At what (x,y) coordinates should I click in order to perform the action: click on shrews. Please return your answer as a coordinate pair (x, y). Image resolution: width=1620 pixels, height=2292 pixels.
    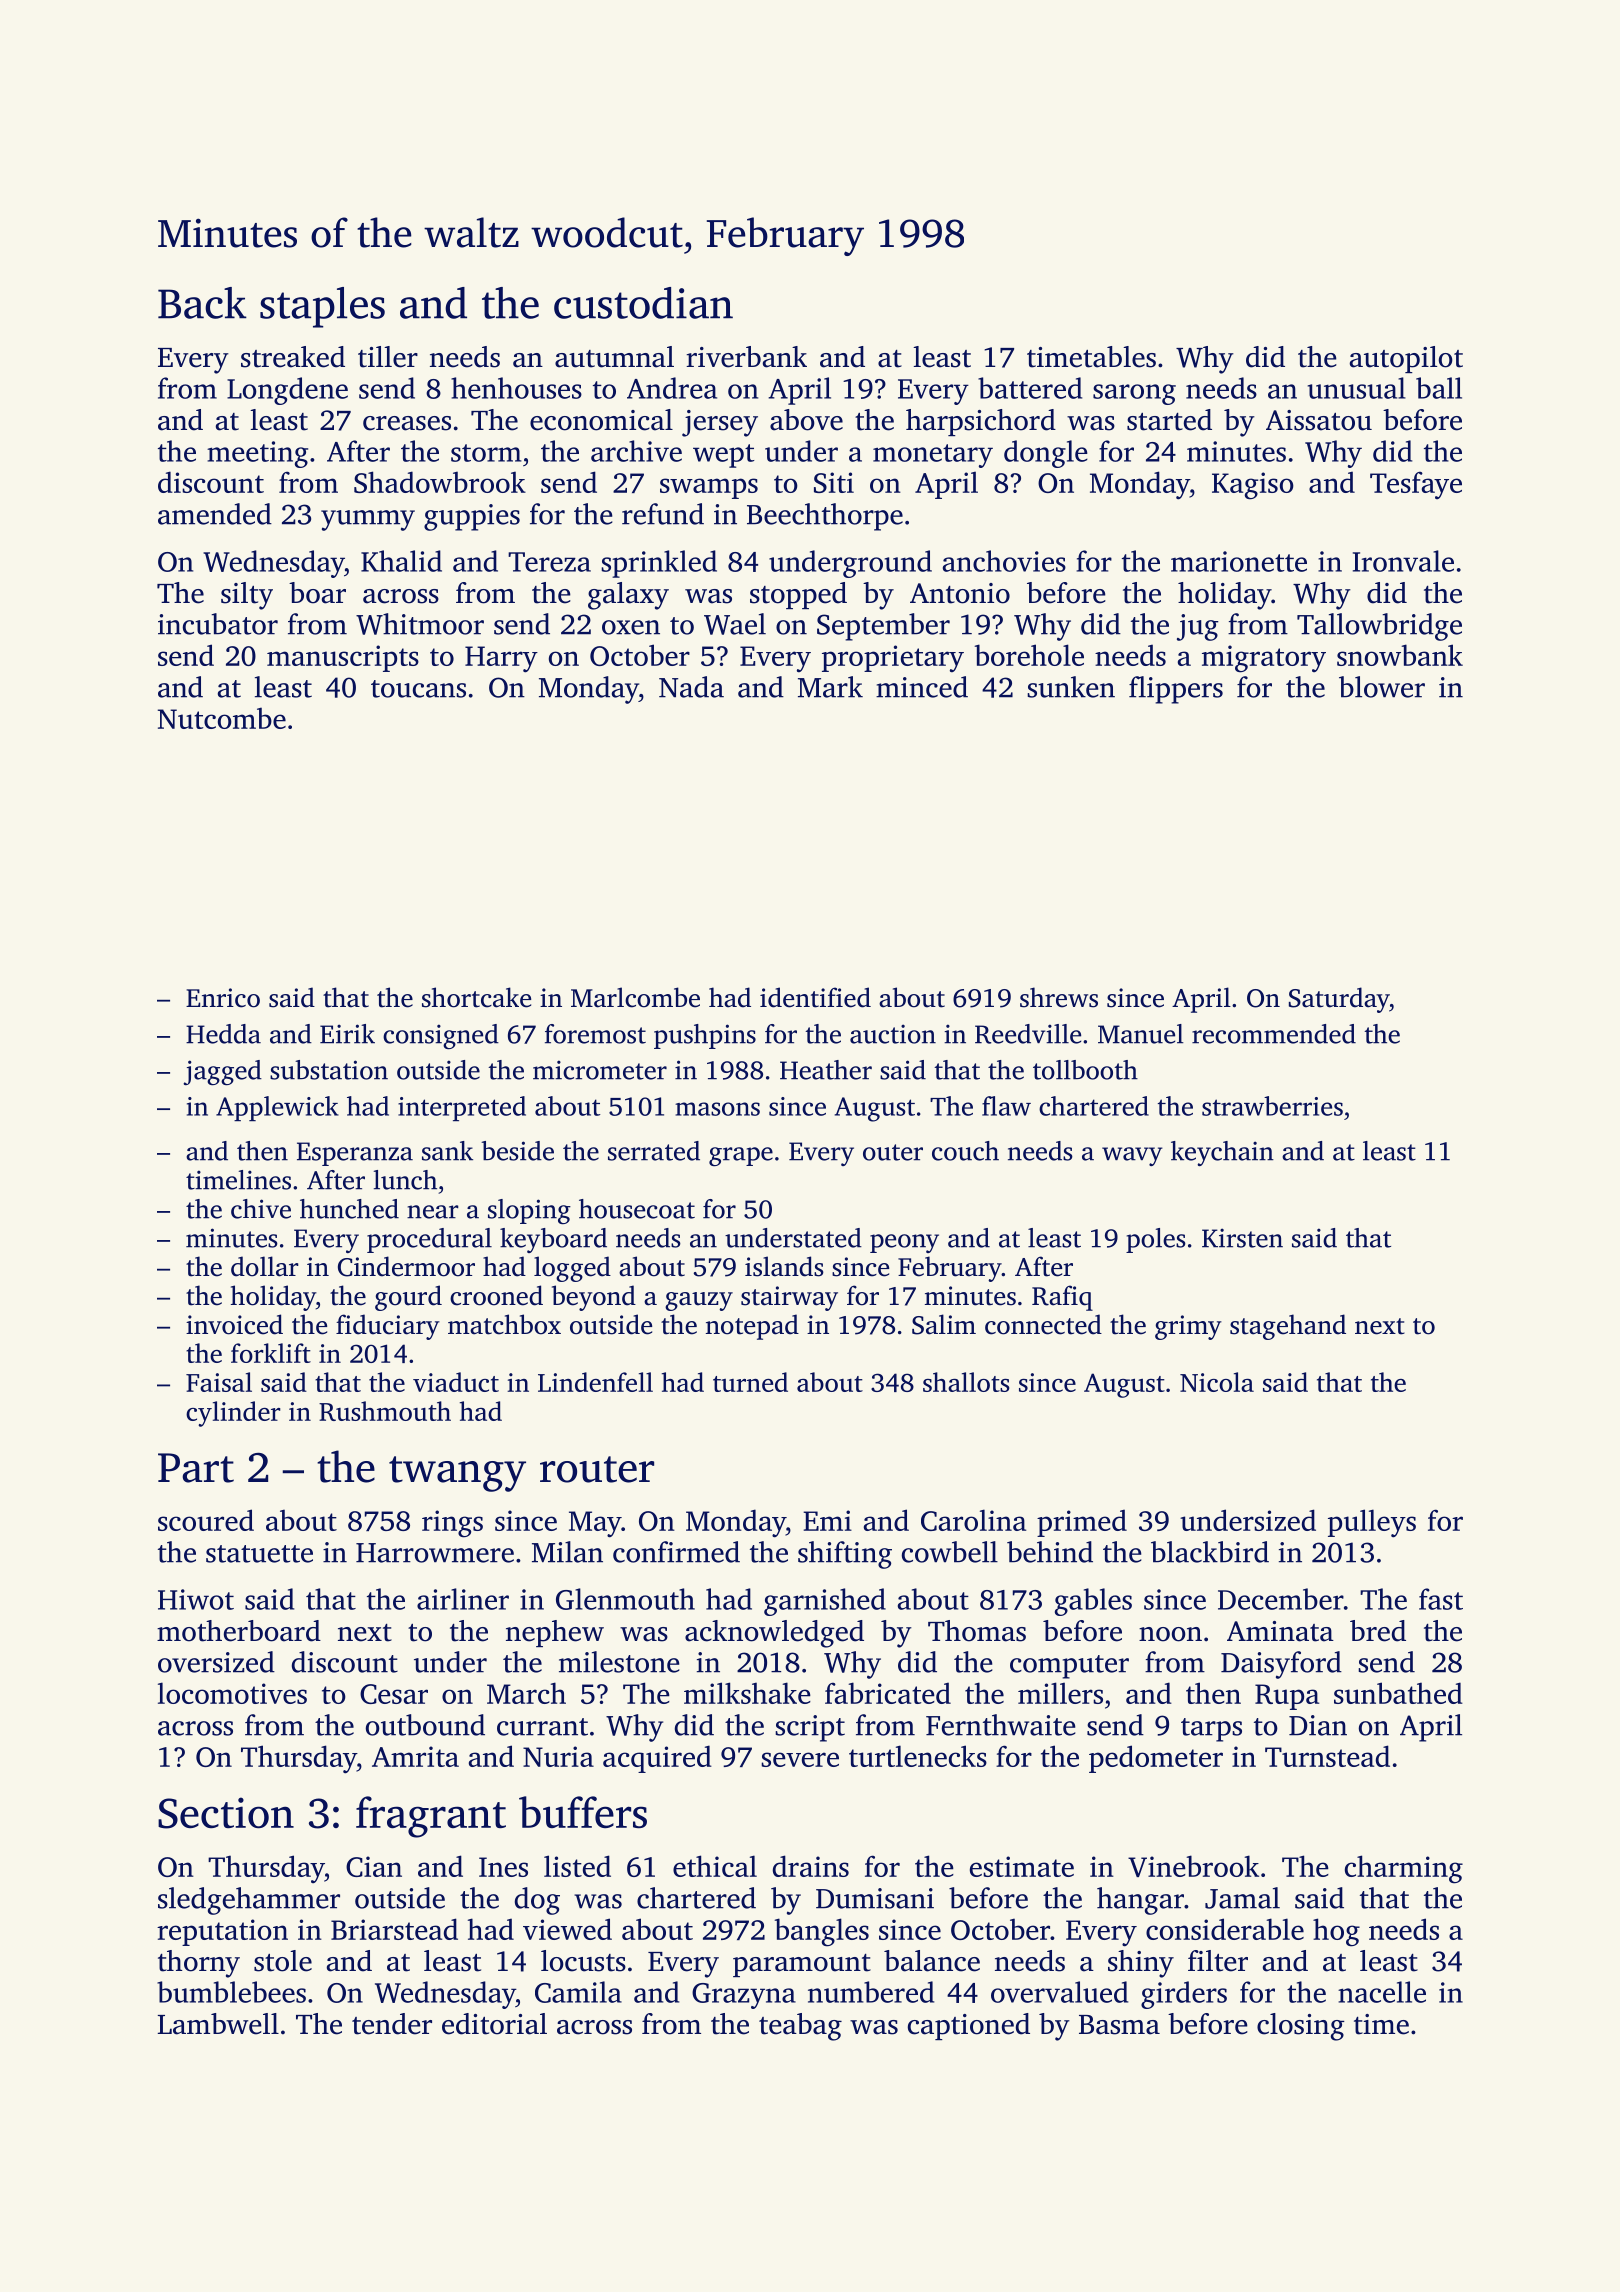
    Looking at the image, I should click on (1059, 997).
